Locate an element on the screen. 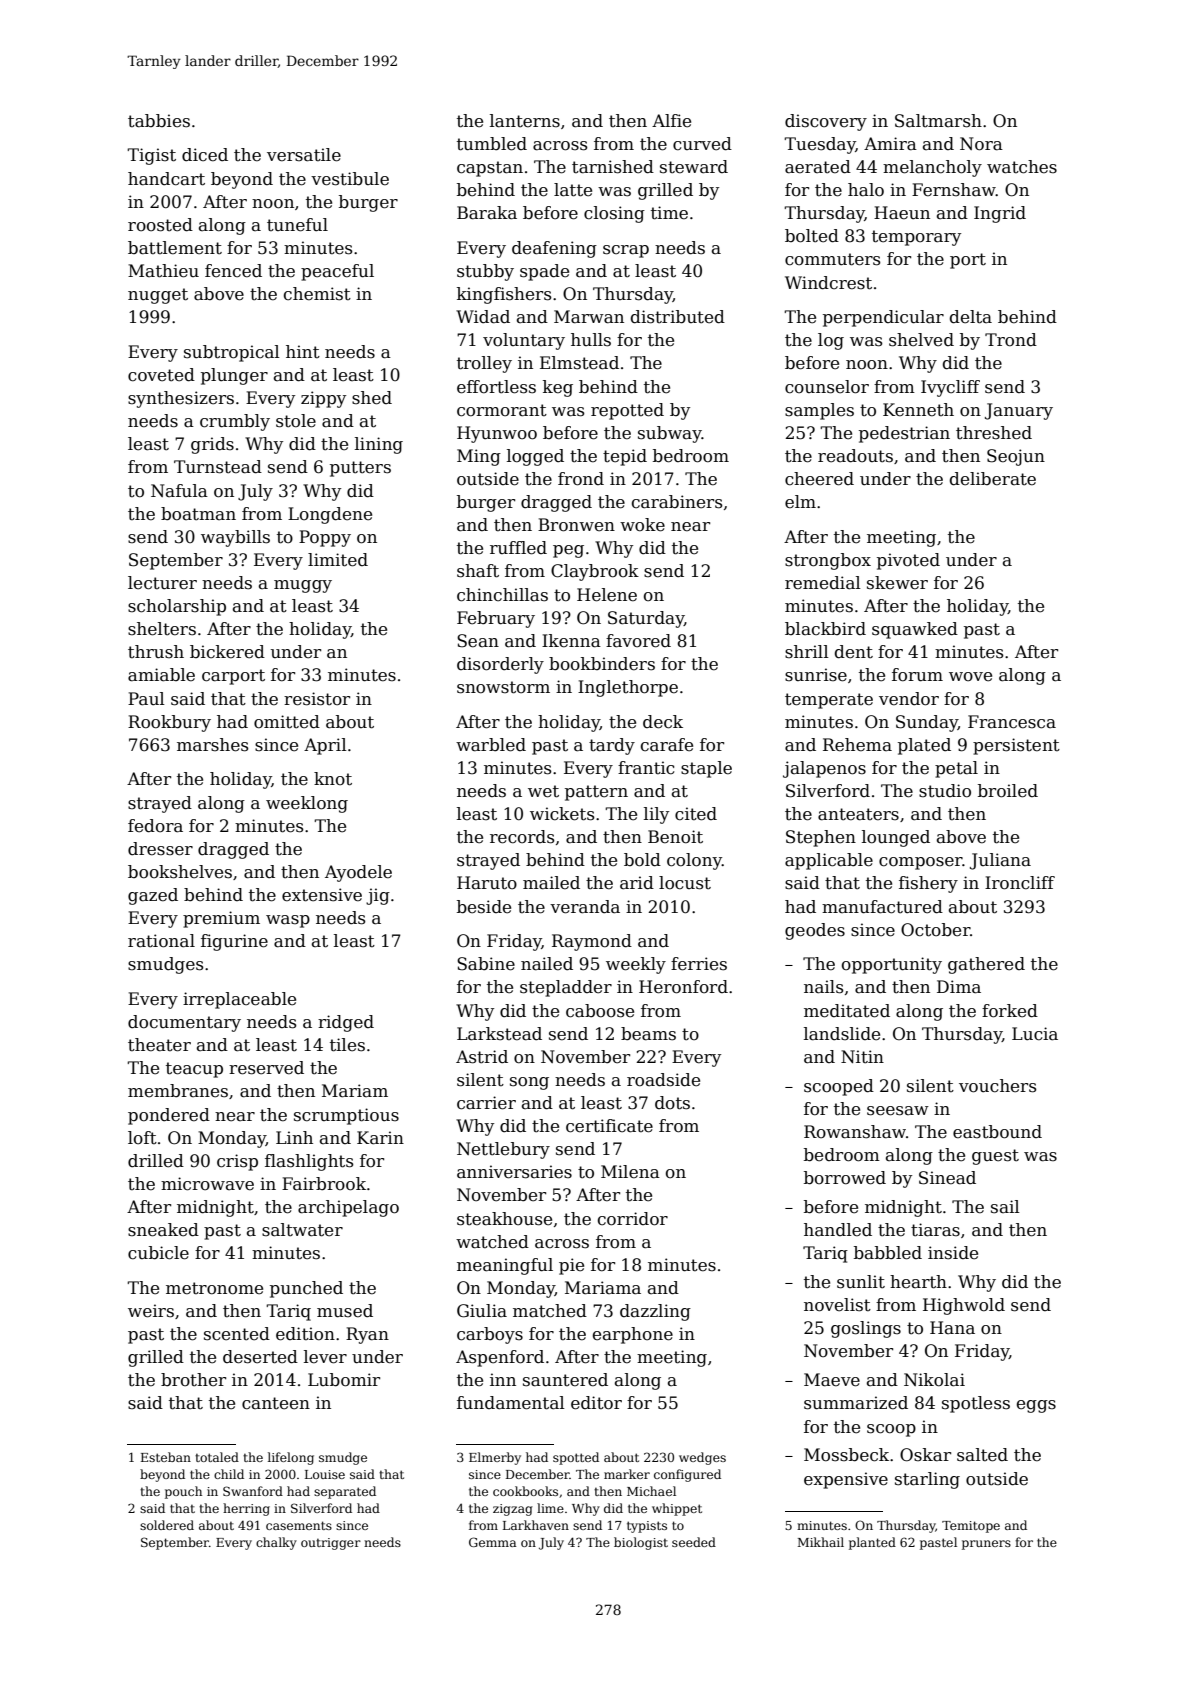  Saltmarsh is located at coordinates (938, 121).
